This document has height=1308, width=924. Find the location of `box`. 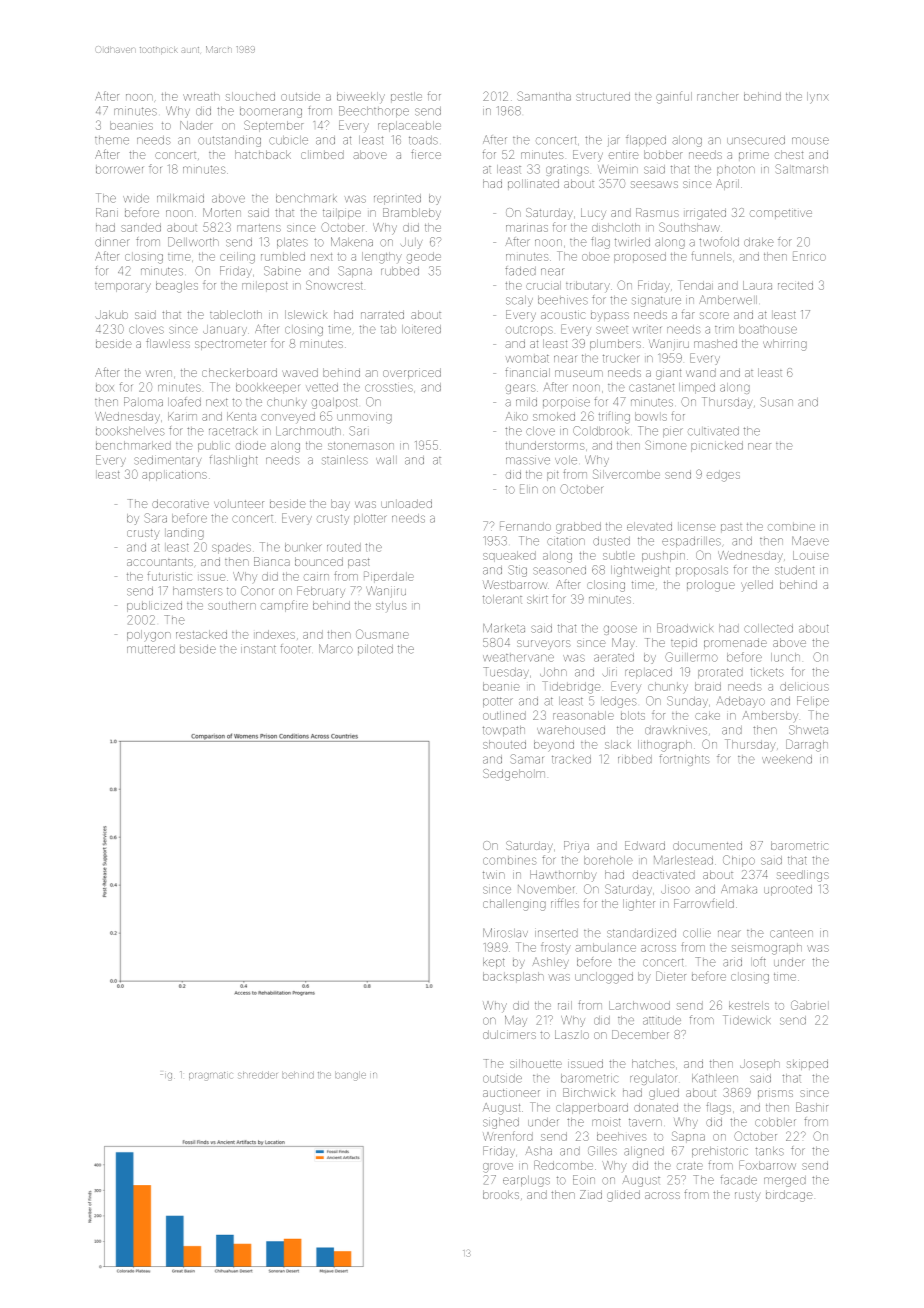

box is located at coordinates (105, 388).
